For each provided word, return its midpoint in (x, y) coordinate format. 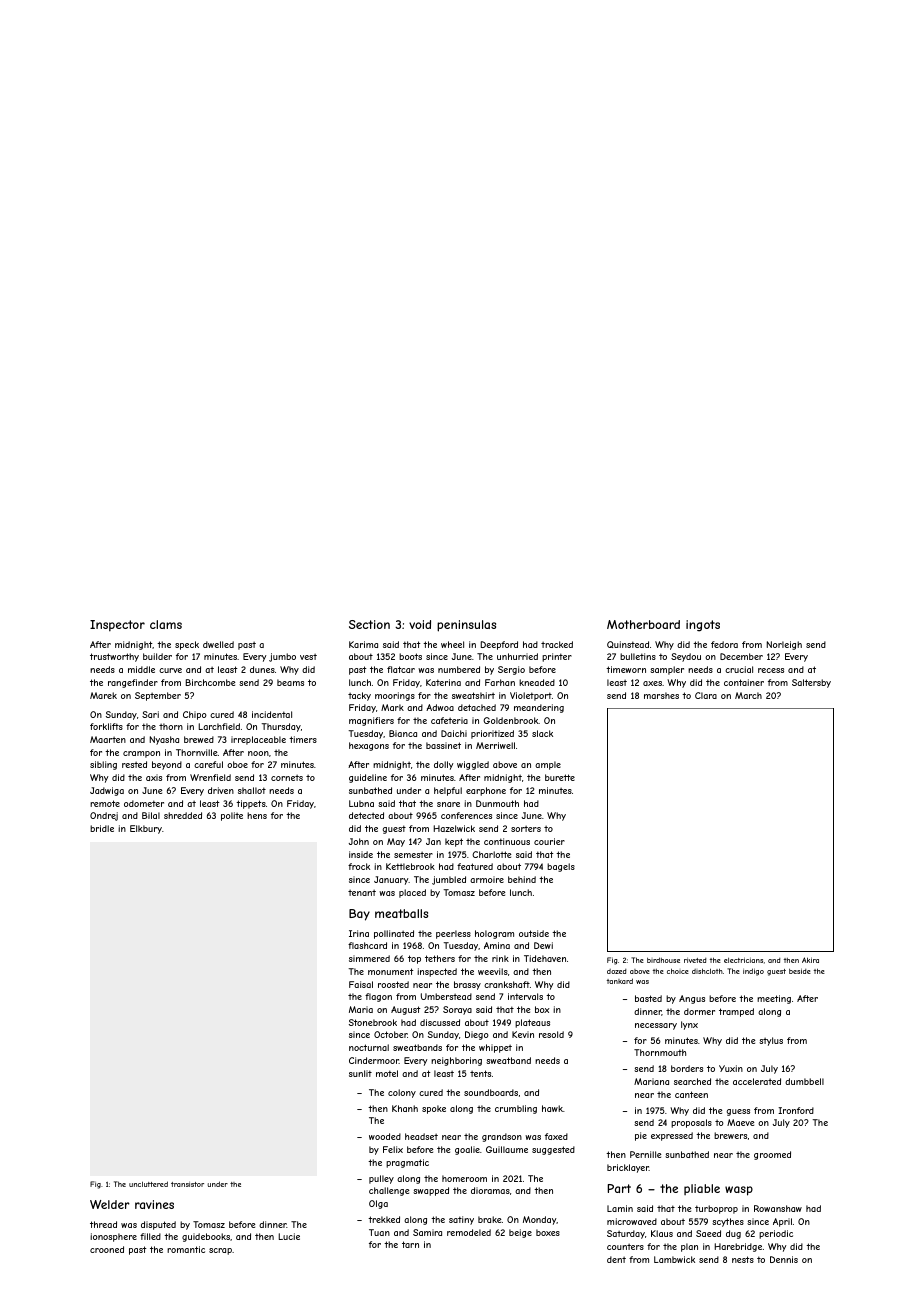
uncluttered (148, 1184)
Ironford (796, 1110)
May (396, 842)
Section (369, 624)
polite (232, 816)
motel (387, 1073)
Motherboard (643, 624)
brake (490, 1219)
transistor (187, 1184)
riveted (695, 960)
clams (166, 624)
